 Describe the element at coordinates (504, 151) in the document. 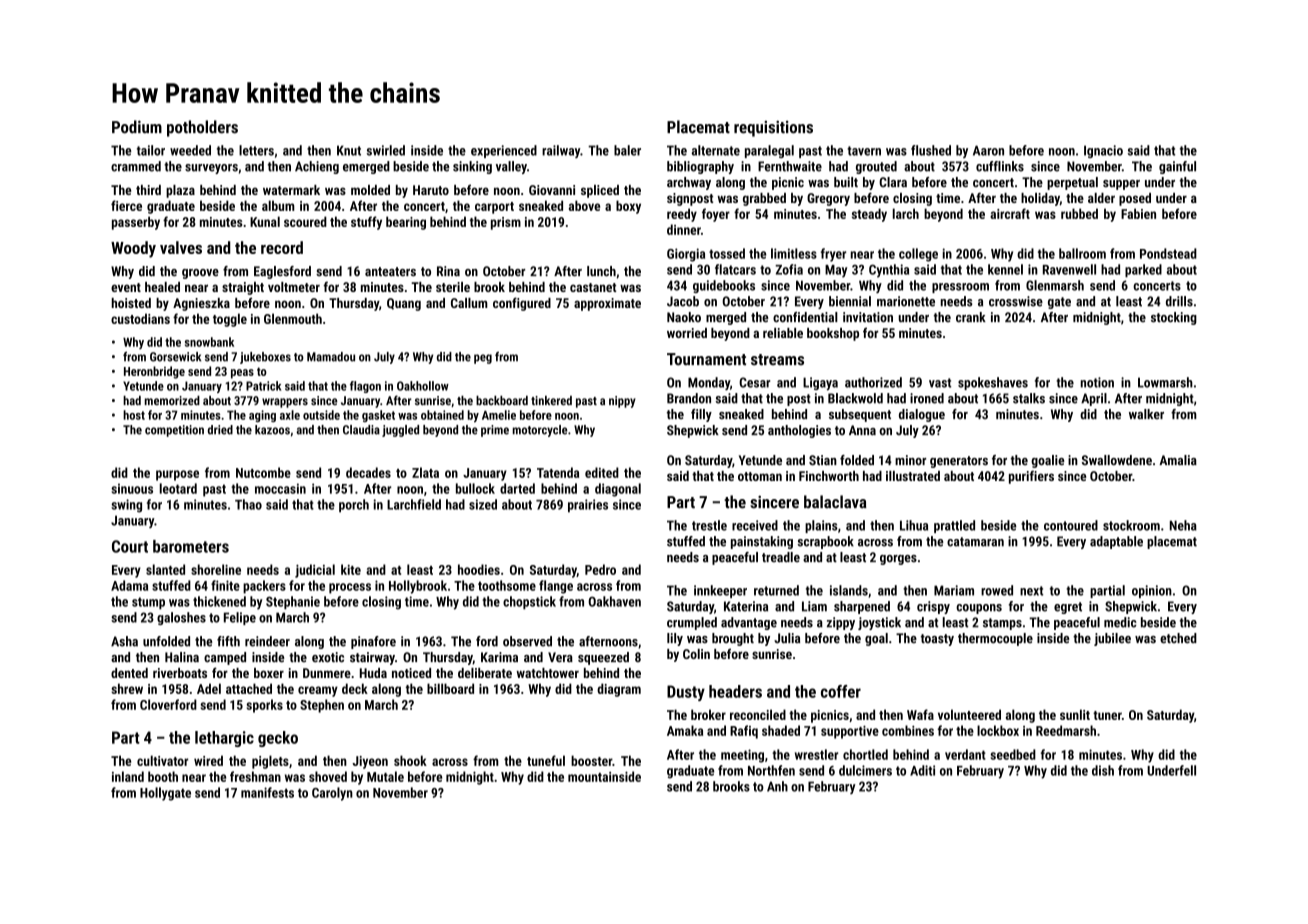

I see `experienced` at that location.
